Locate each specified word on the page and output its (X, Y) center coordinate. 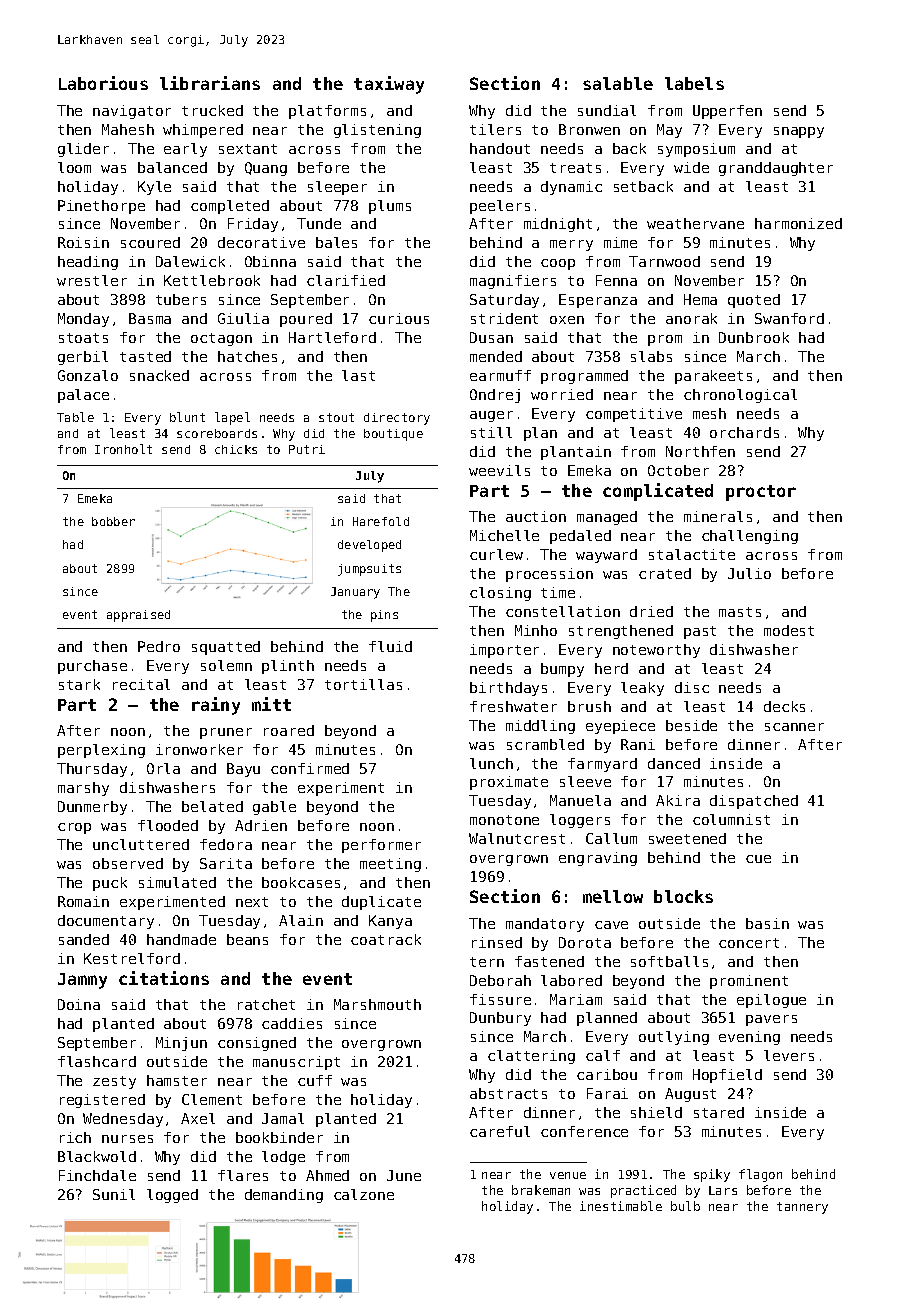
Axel (198, 1118)
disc (692, 687)
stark (79, 684)
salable (618, 83)
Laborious (103, 83)
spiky (712, 1175)
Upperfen (727, 112)
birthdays (508, 689)
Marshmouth (377, 1004)
